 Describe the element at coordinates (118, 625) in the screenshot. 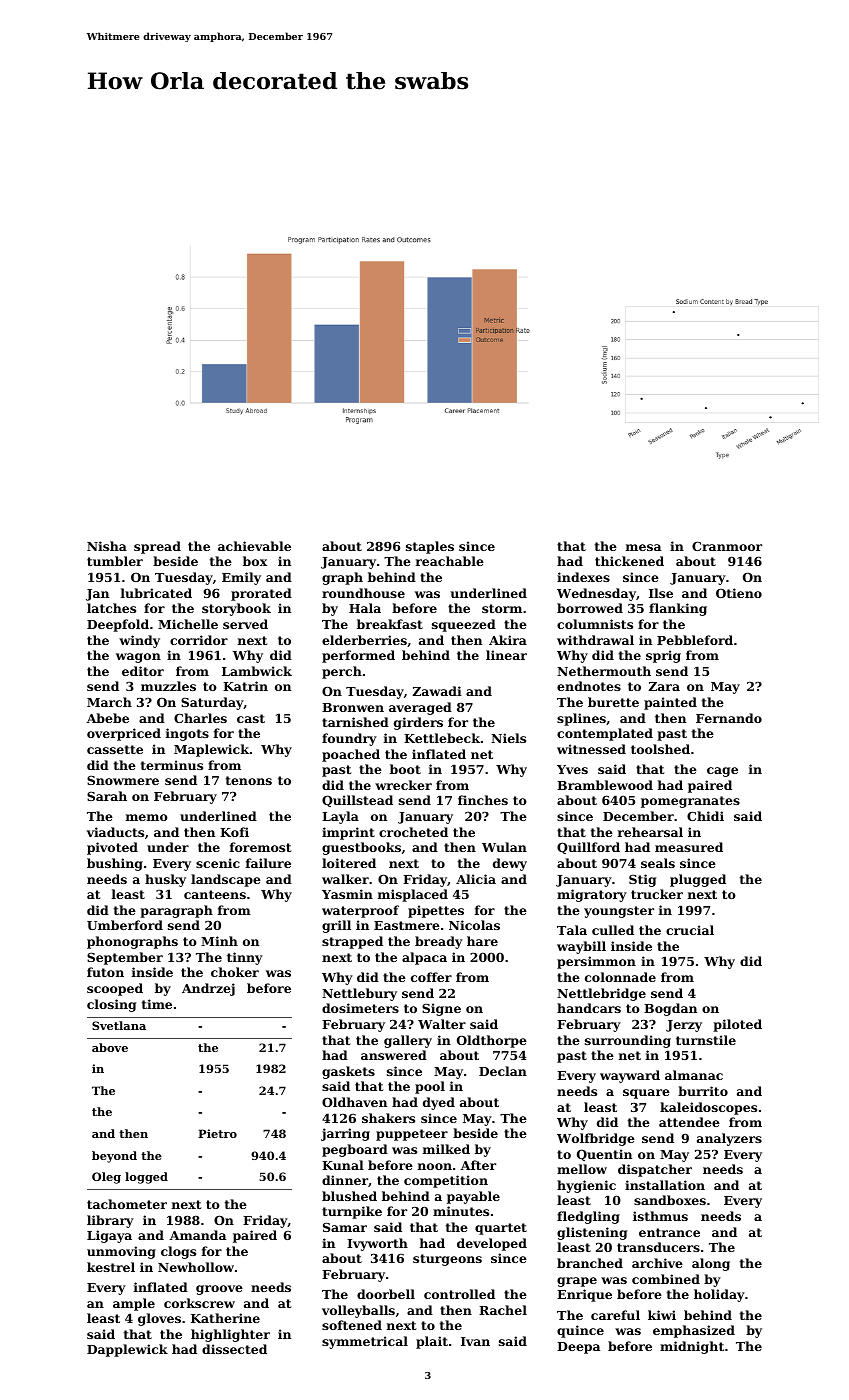

I see `Deepfold` at that location.
